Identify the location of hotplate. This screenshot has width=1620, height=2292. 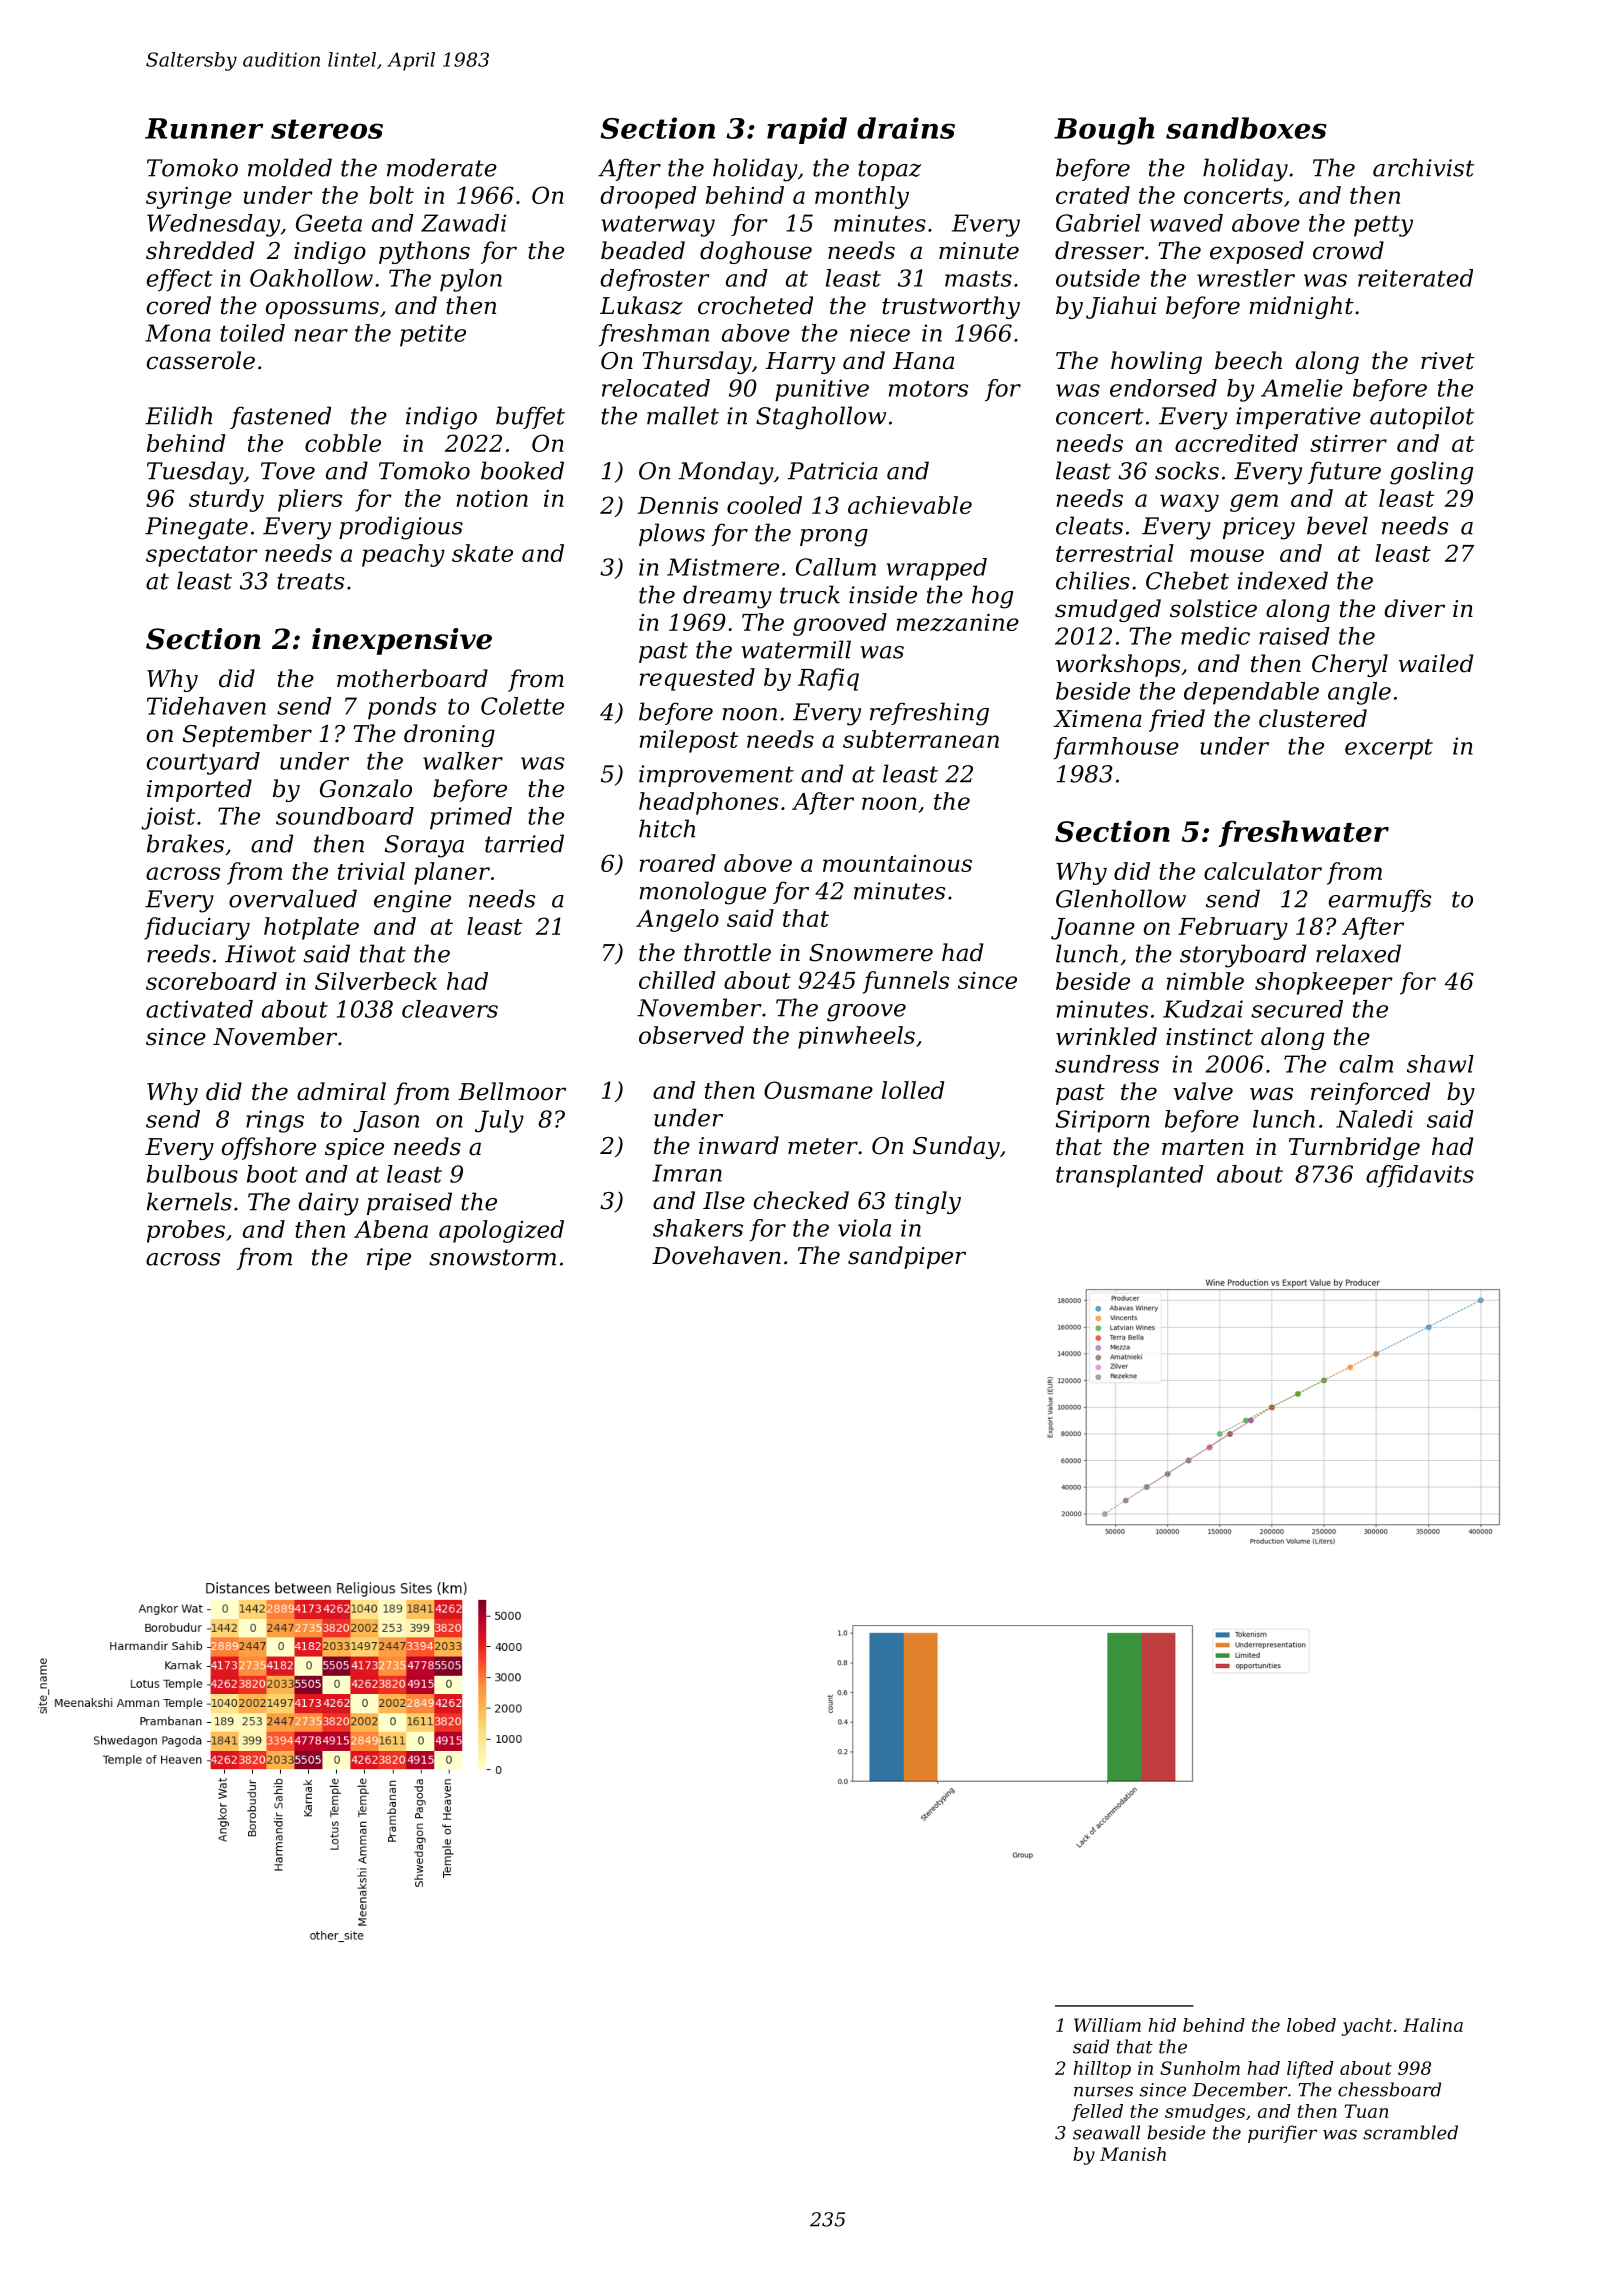
(311, 928).
